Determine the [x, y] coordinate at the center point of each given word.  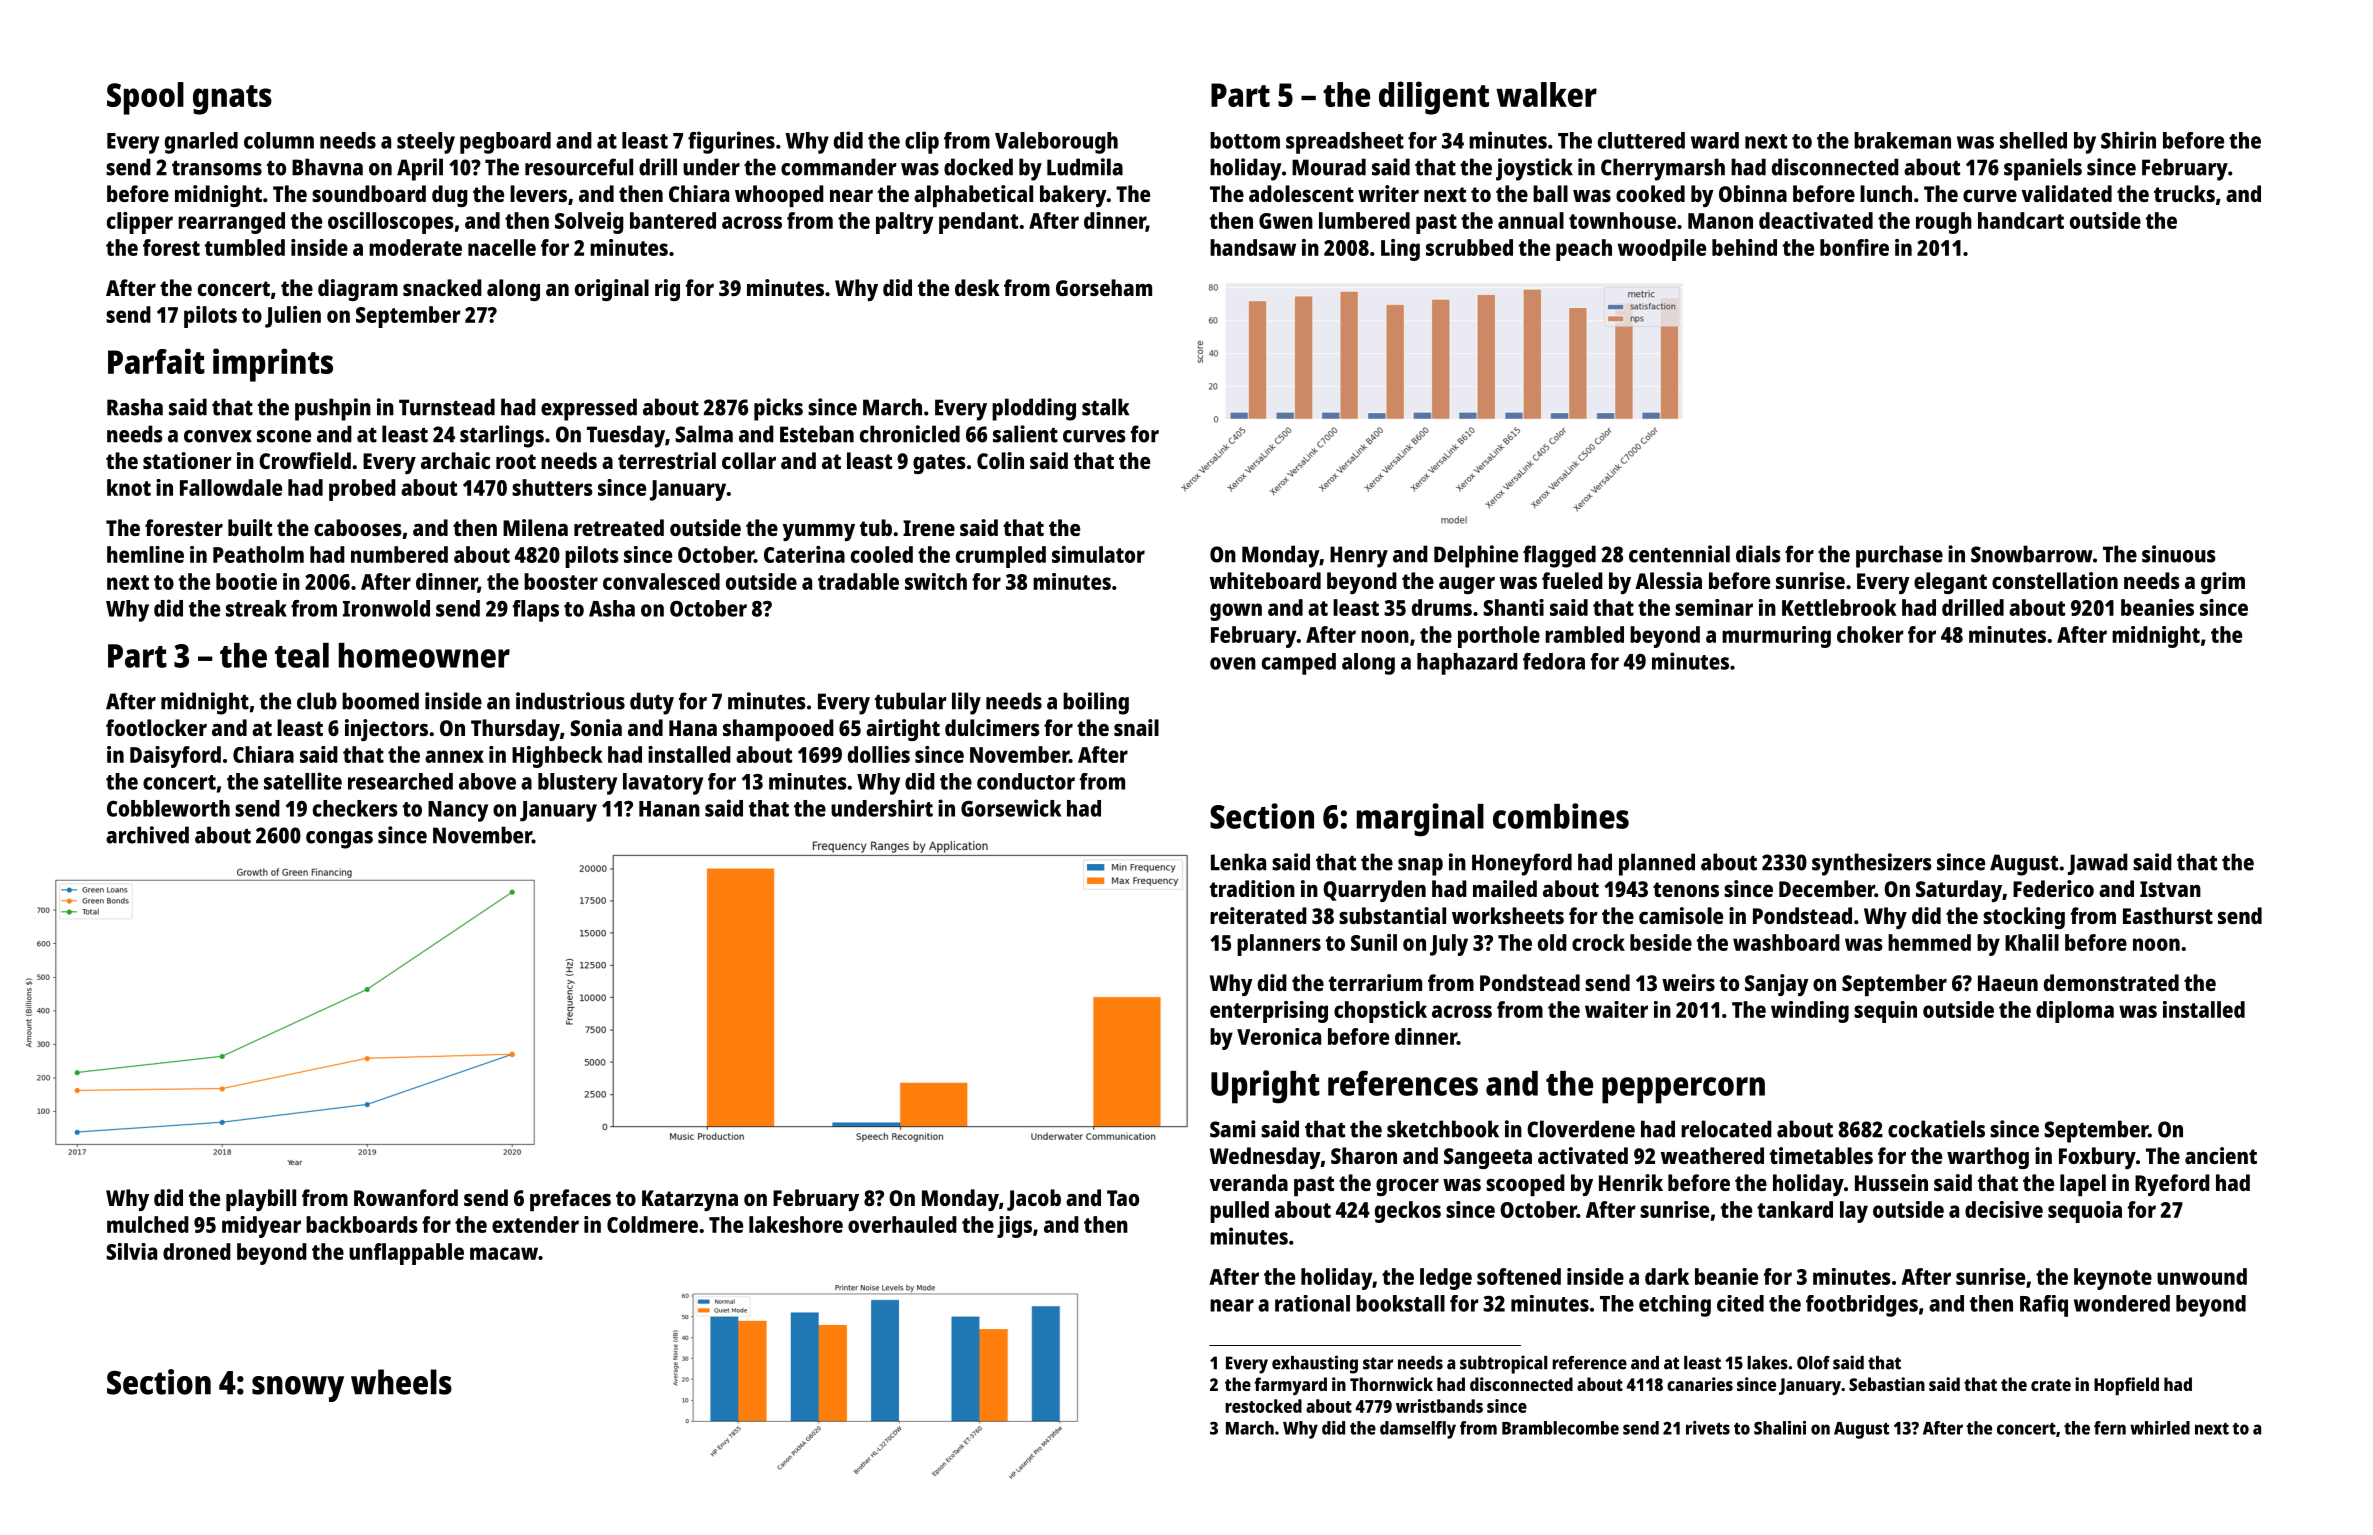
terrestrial [667, 460]
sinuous [2179, 554]
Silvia [131, 1251]
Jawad [2098, 864]
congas [339, 840]
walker [1546, 94]
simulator [1098, 554]
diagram [358, 290]
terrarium [1375, 982]
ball [1550, 193]
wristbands [1439, 1406]
